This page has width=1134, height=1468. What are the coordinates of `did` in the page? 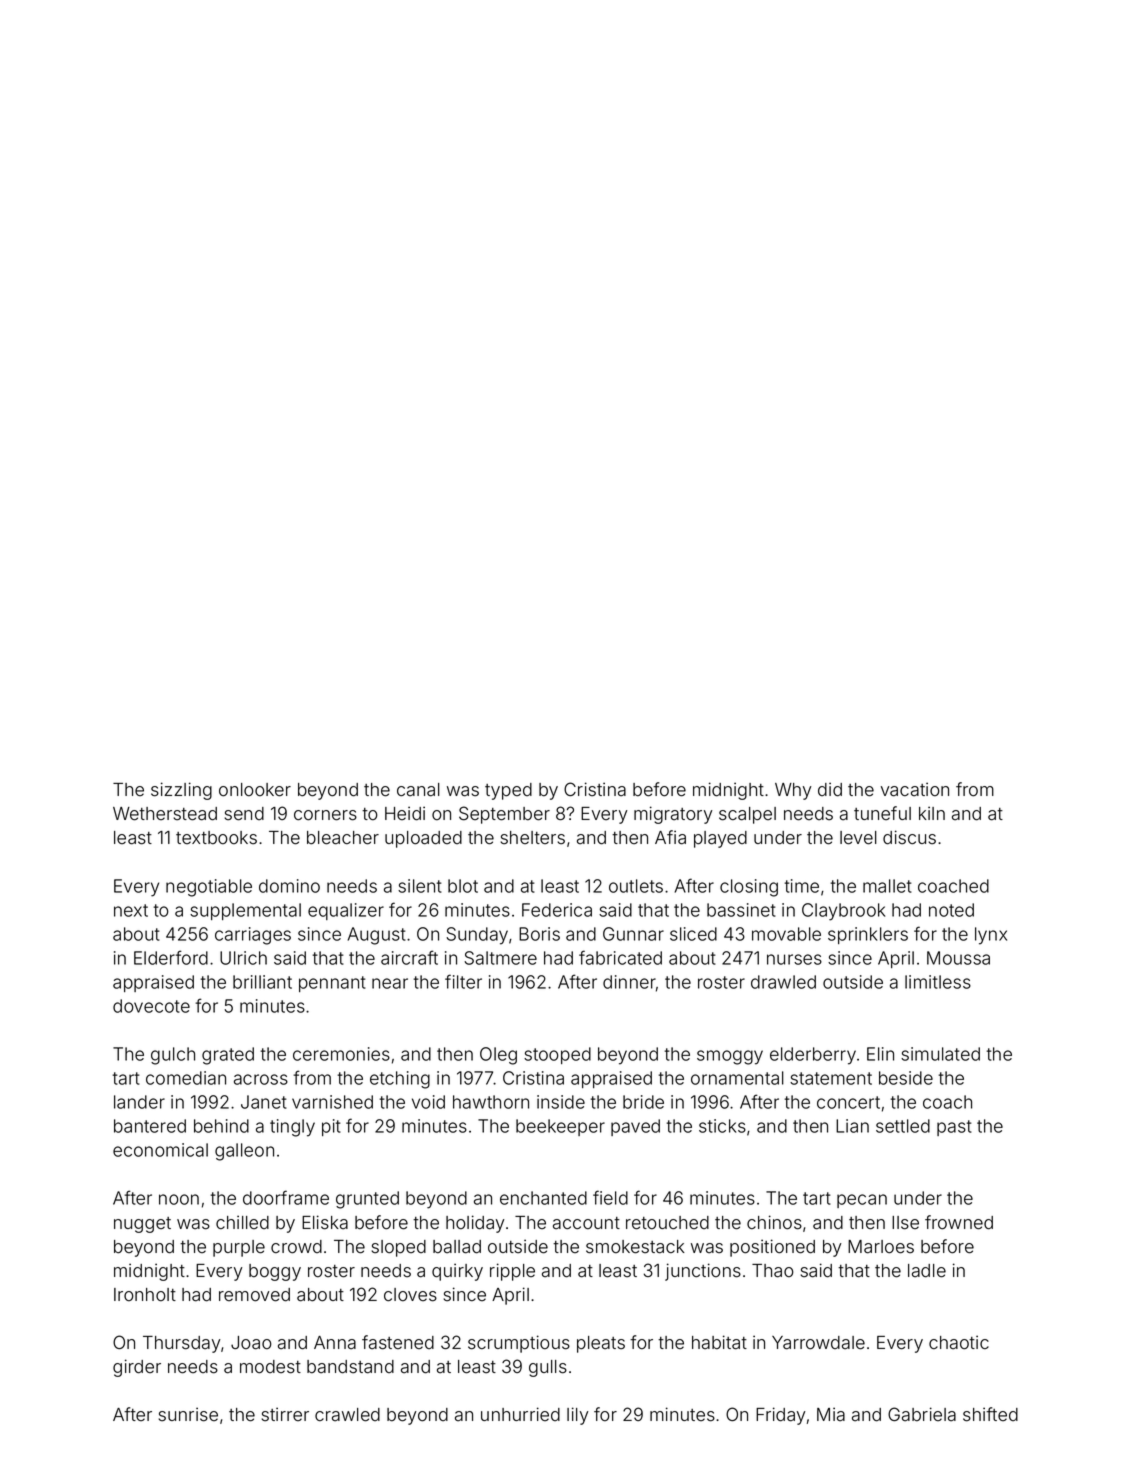 It's located at (830, 789).
